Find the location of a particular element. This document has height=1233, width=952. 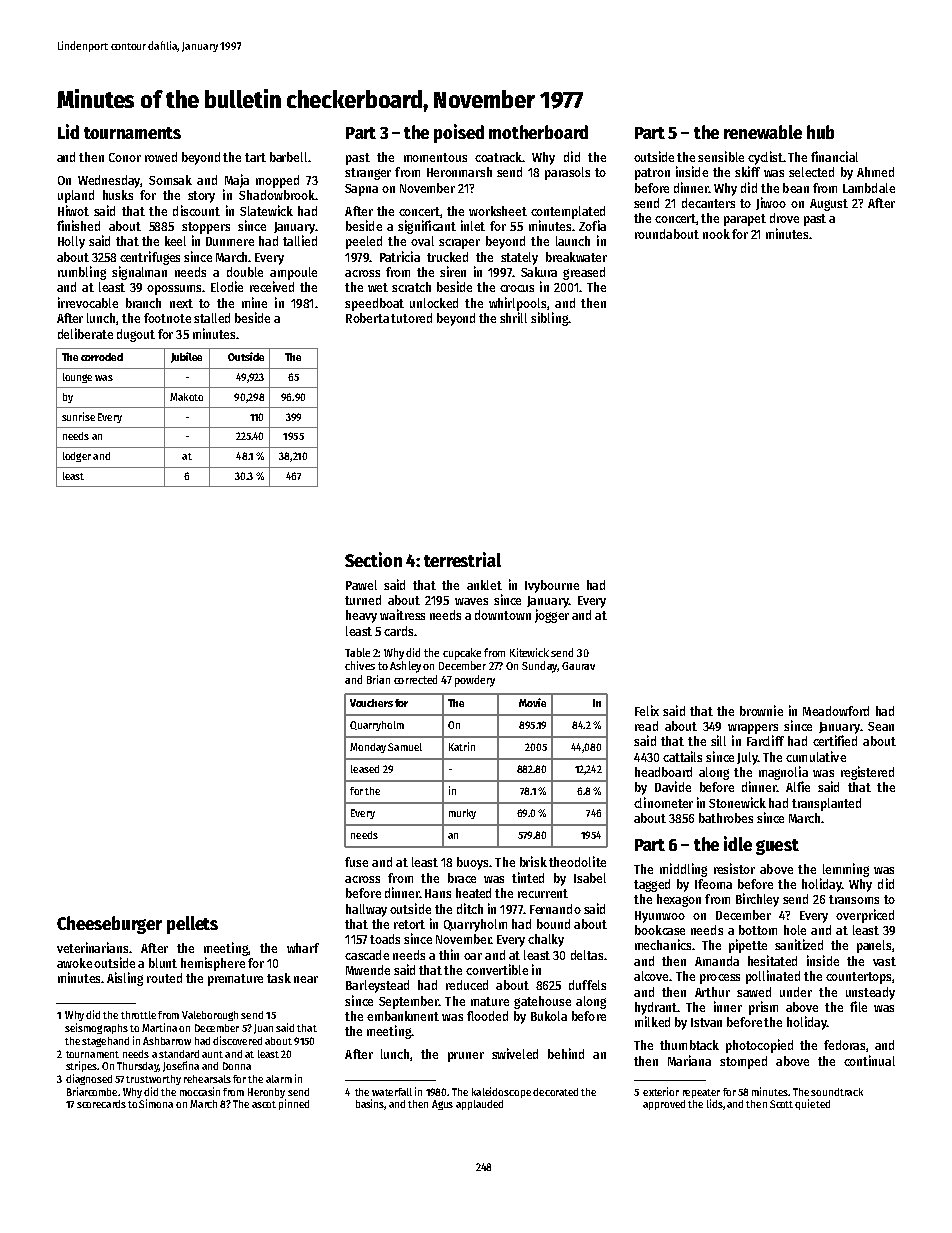

transoms is located at coordinates (854, 899).
